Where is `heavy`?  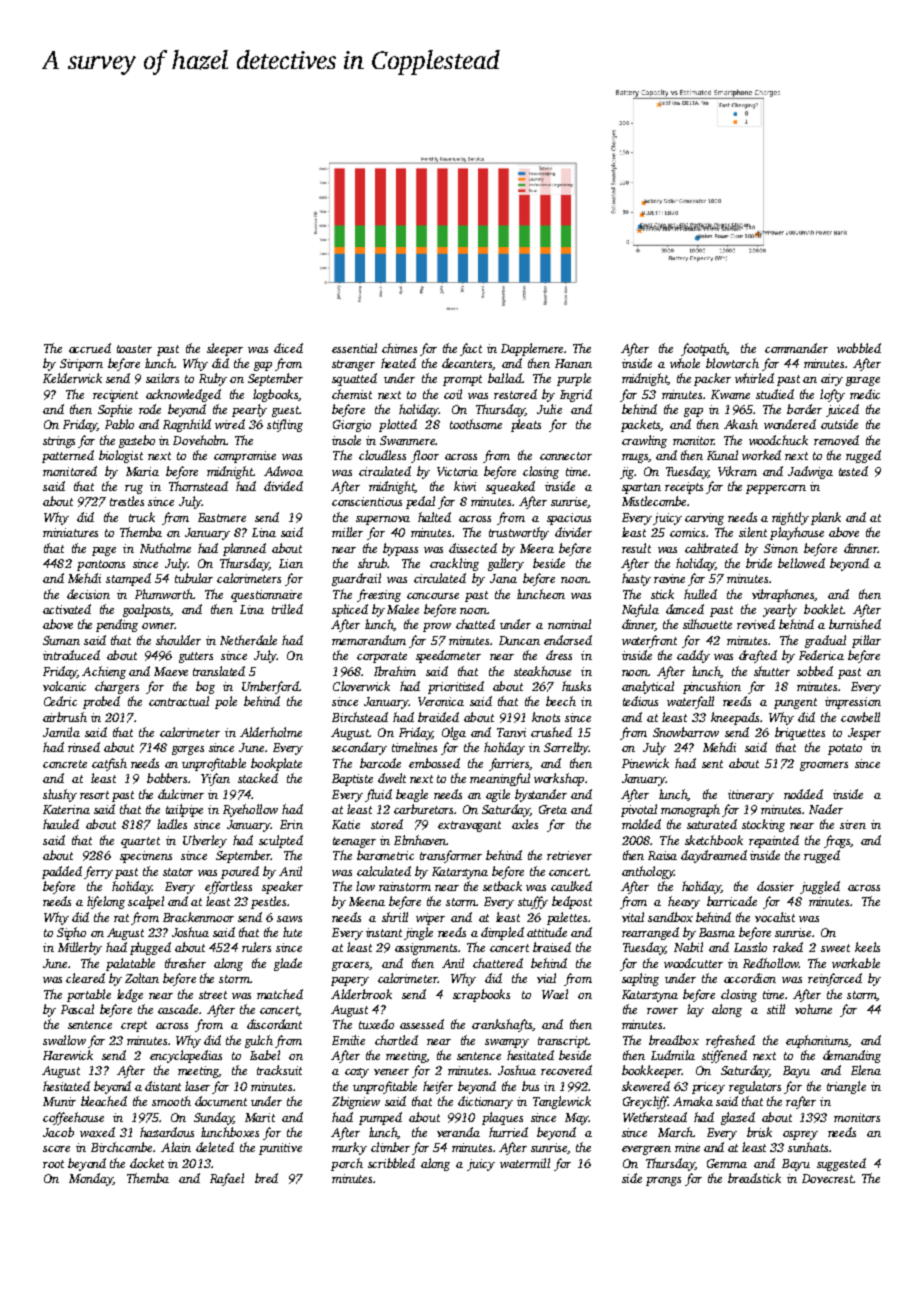 heavy is located at coordinates (684, 902).
